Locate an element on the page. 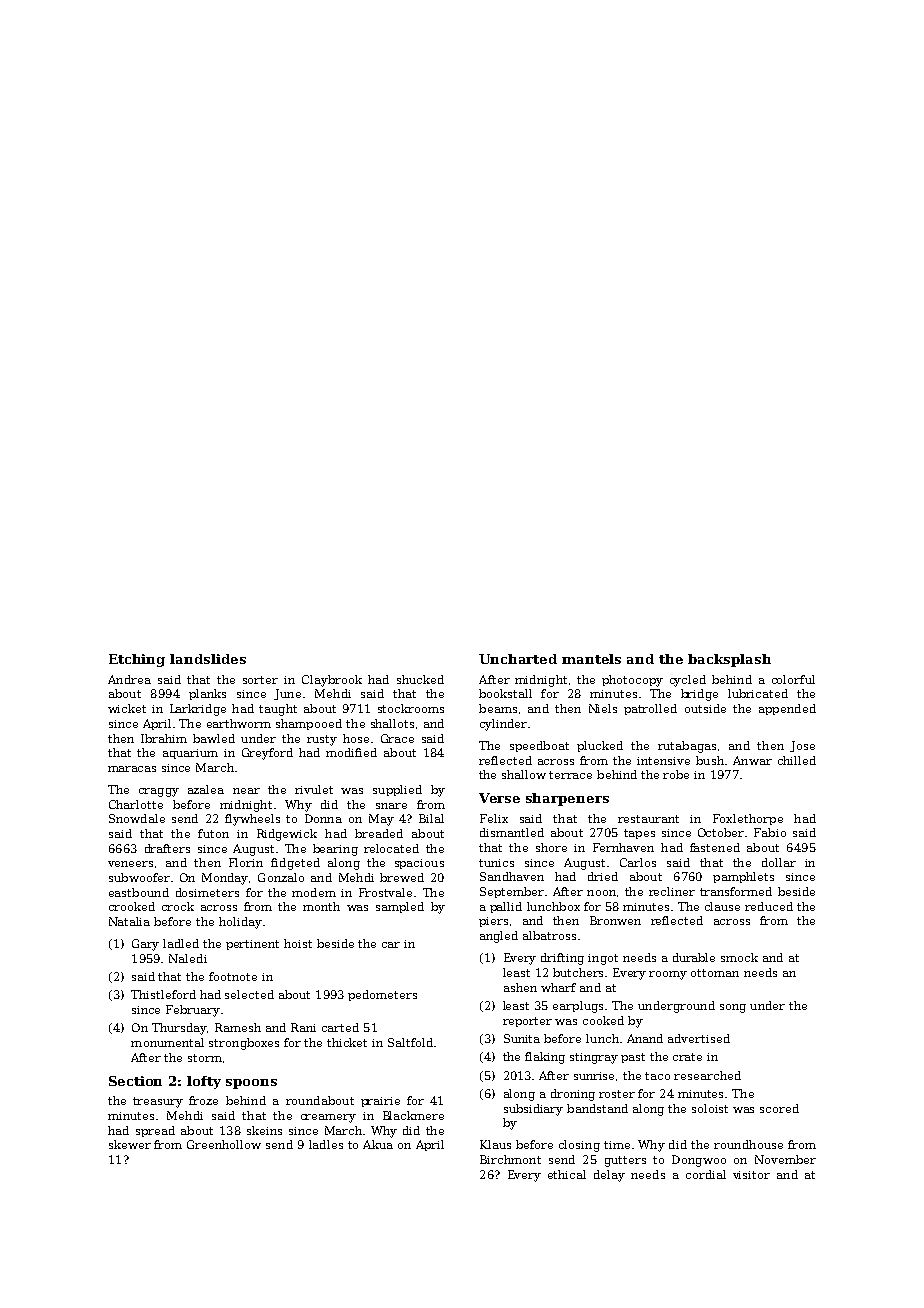  Uncharted is located at coordinates (518, 659).
